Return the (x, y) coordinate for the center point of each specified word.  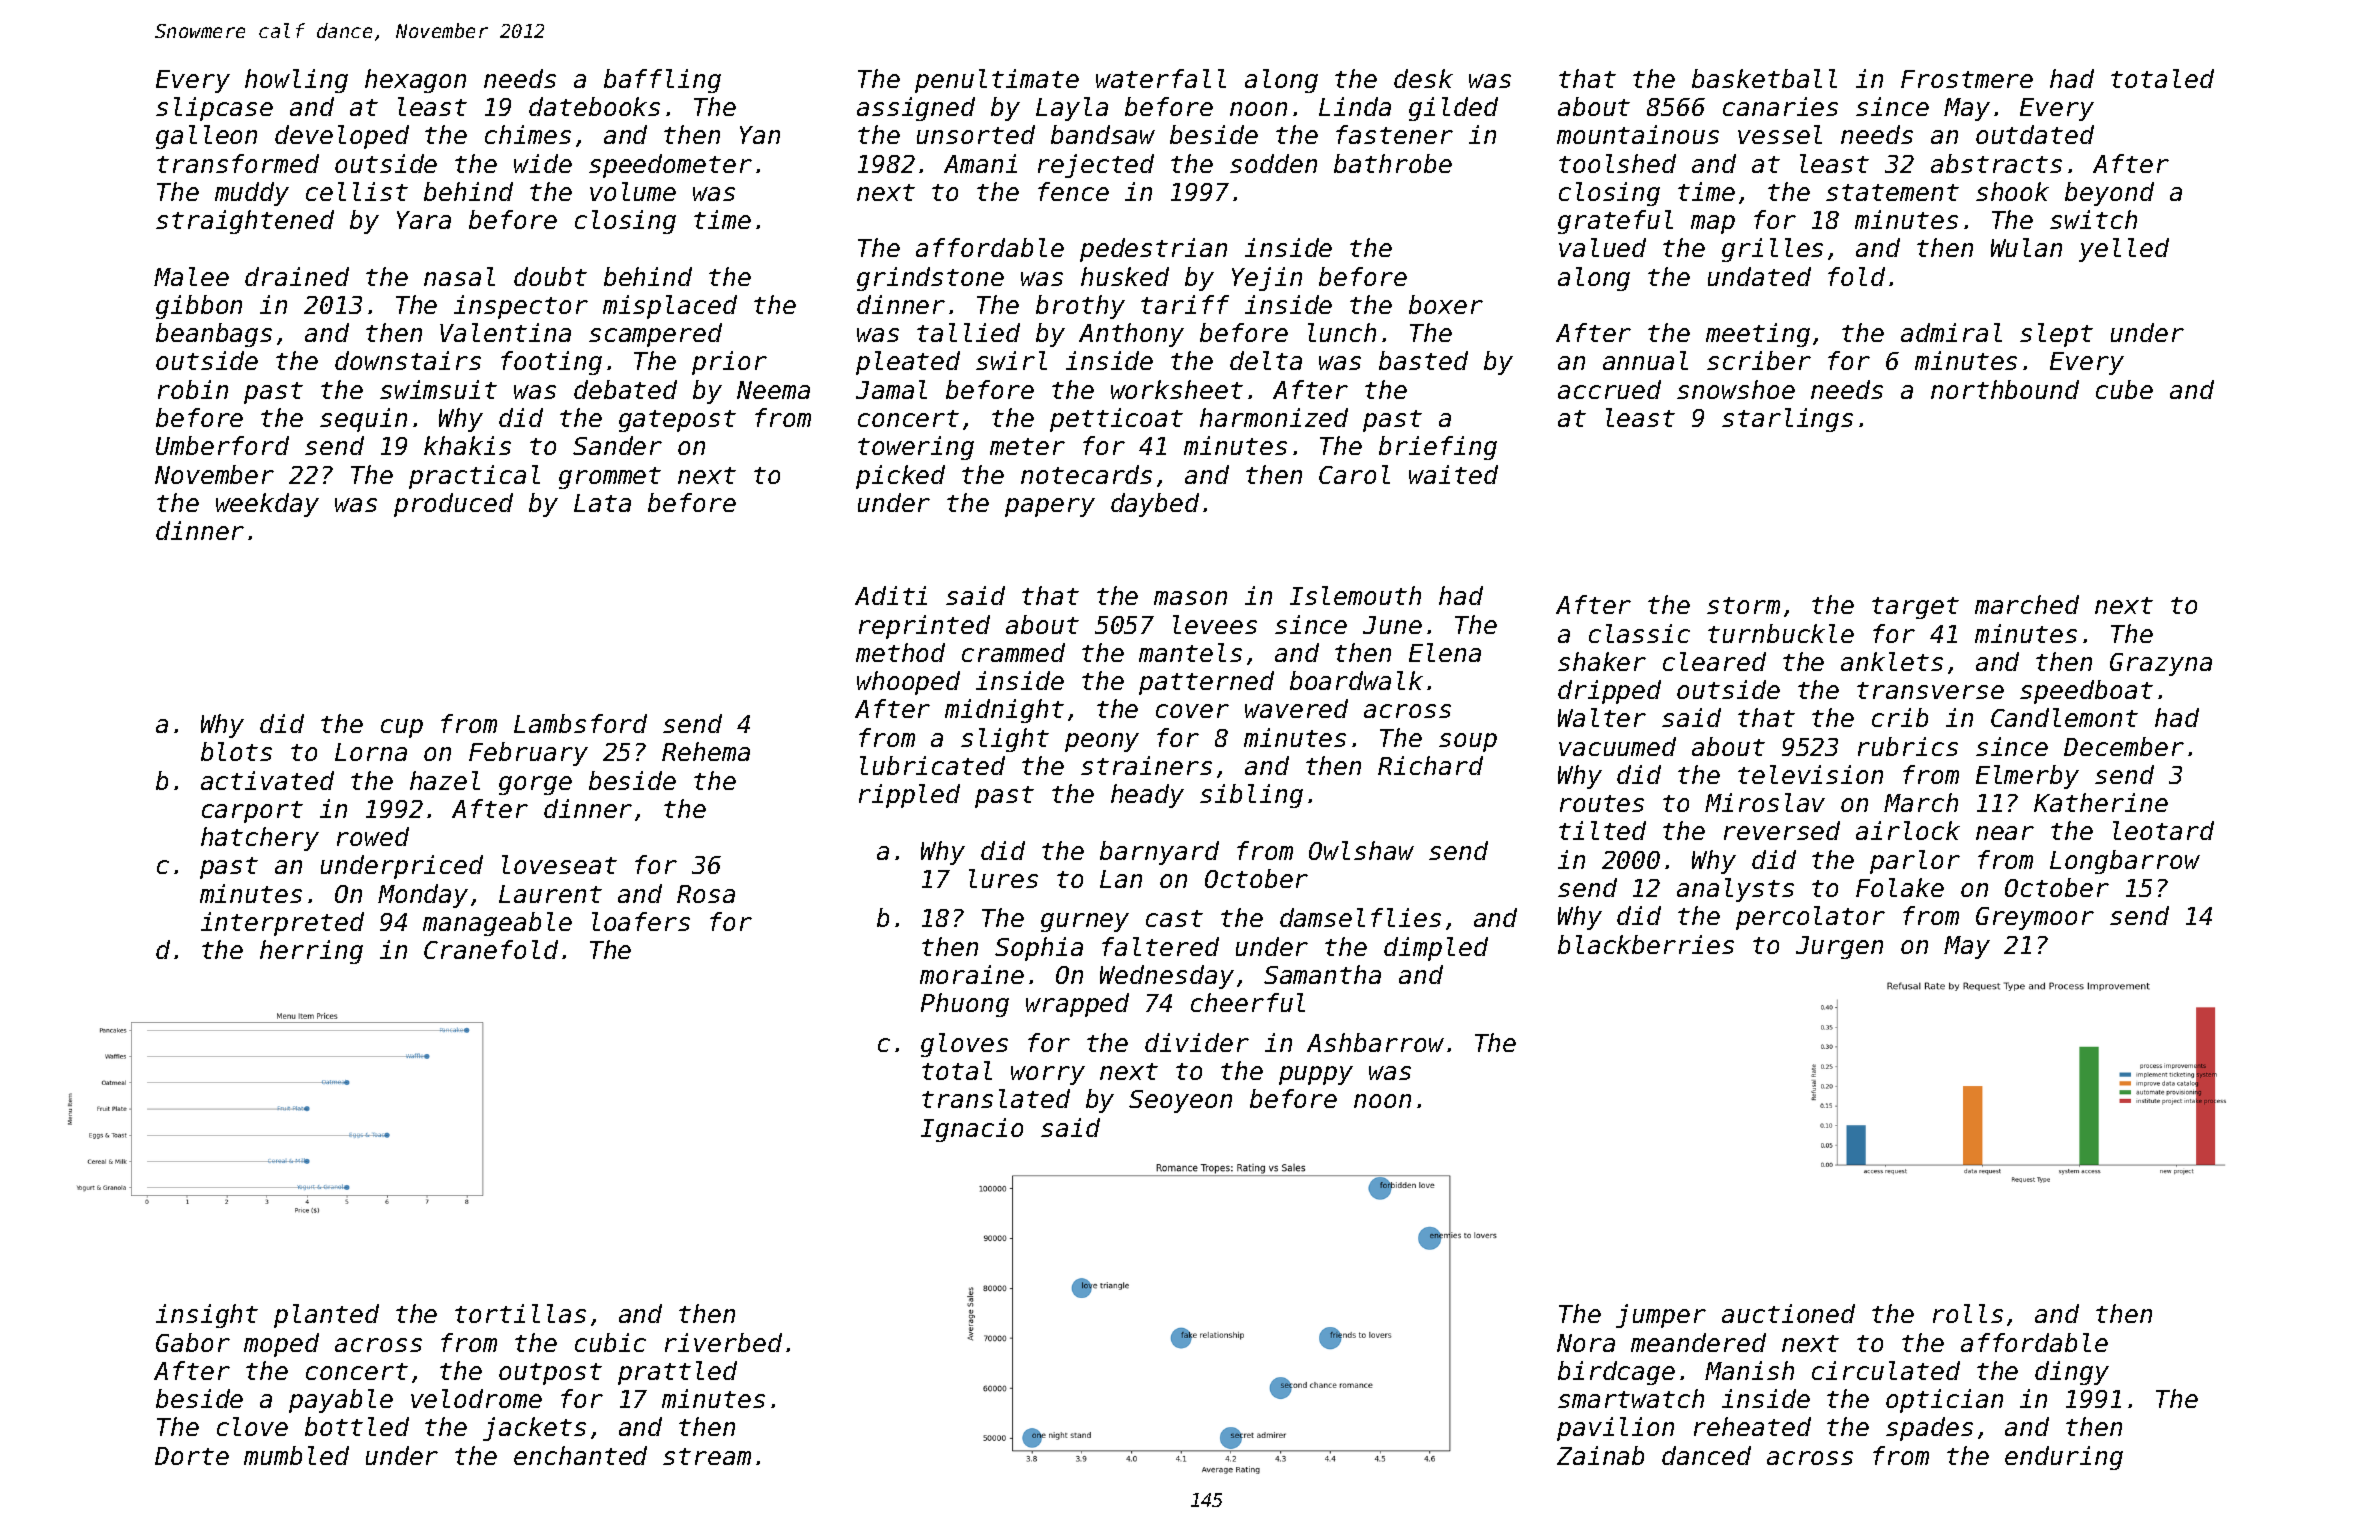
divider (1197, 1042)
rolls (1968, 1313)
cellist (357, 191)
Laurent (550, 894)
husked (1125, 276)
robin (193, 389)
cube (2124, 389)
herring (311, 952)
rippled (909, 796)
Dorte (192, 1456)
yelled (2124, 250)
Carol (1354, 474)
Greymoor (2035, 918)
